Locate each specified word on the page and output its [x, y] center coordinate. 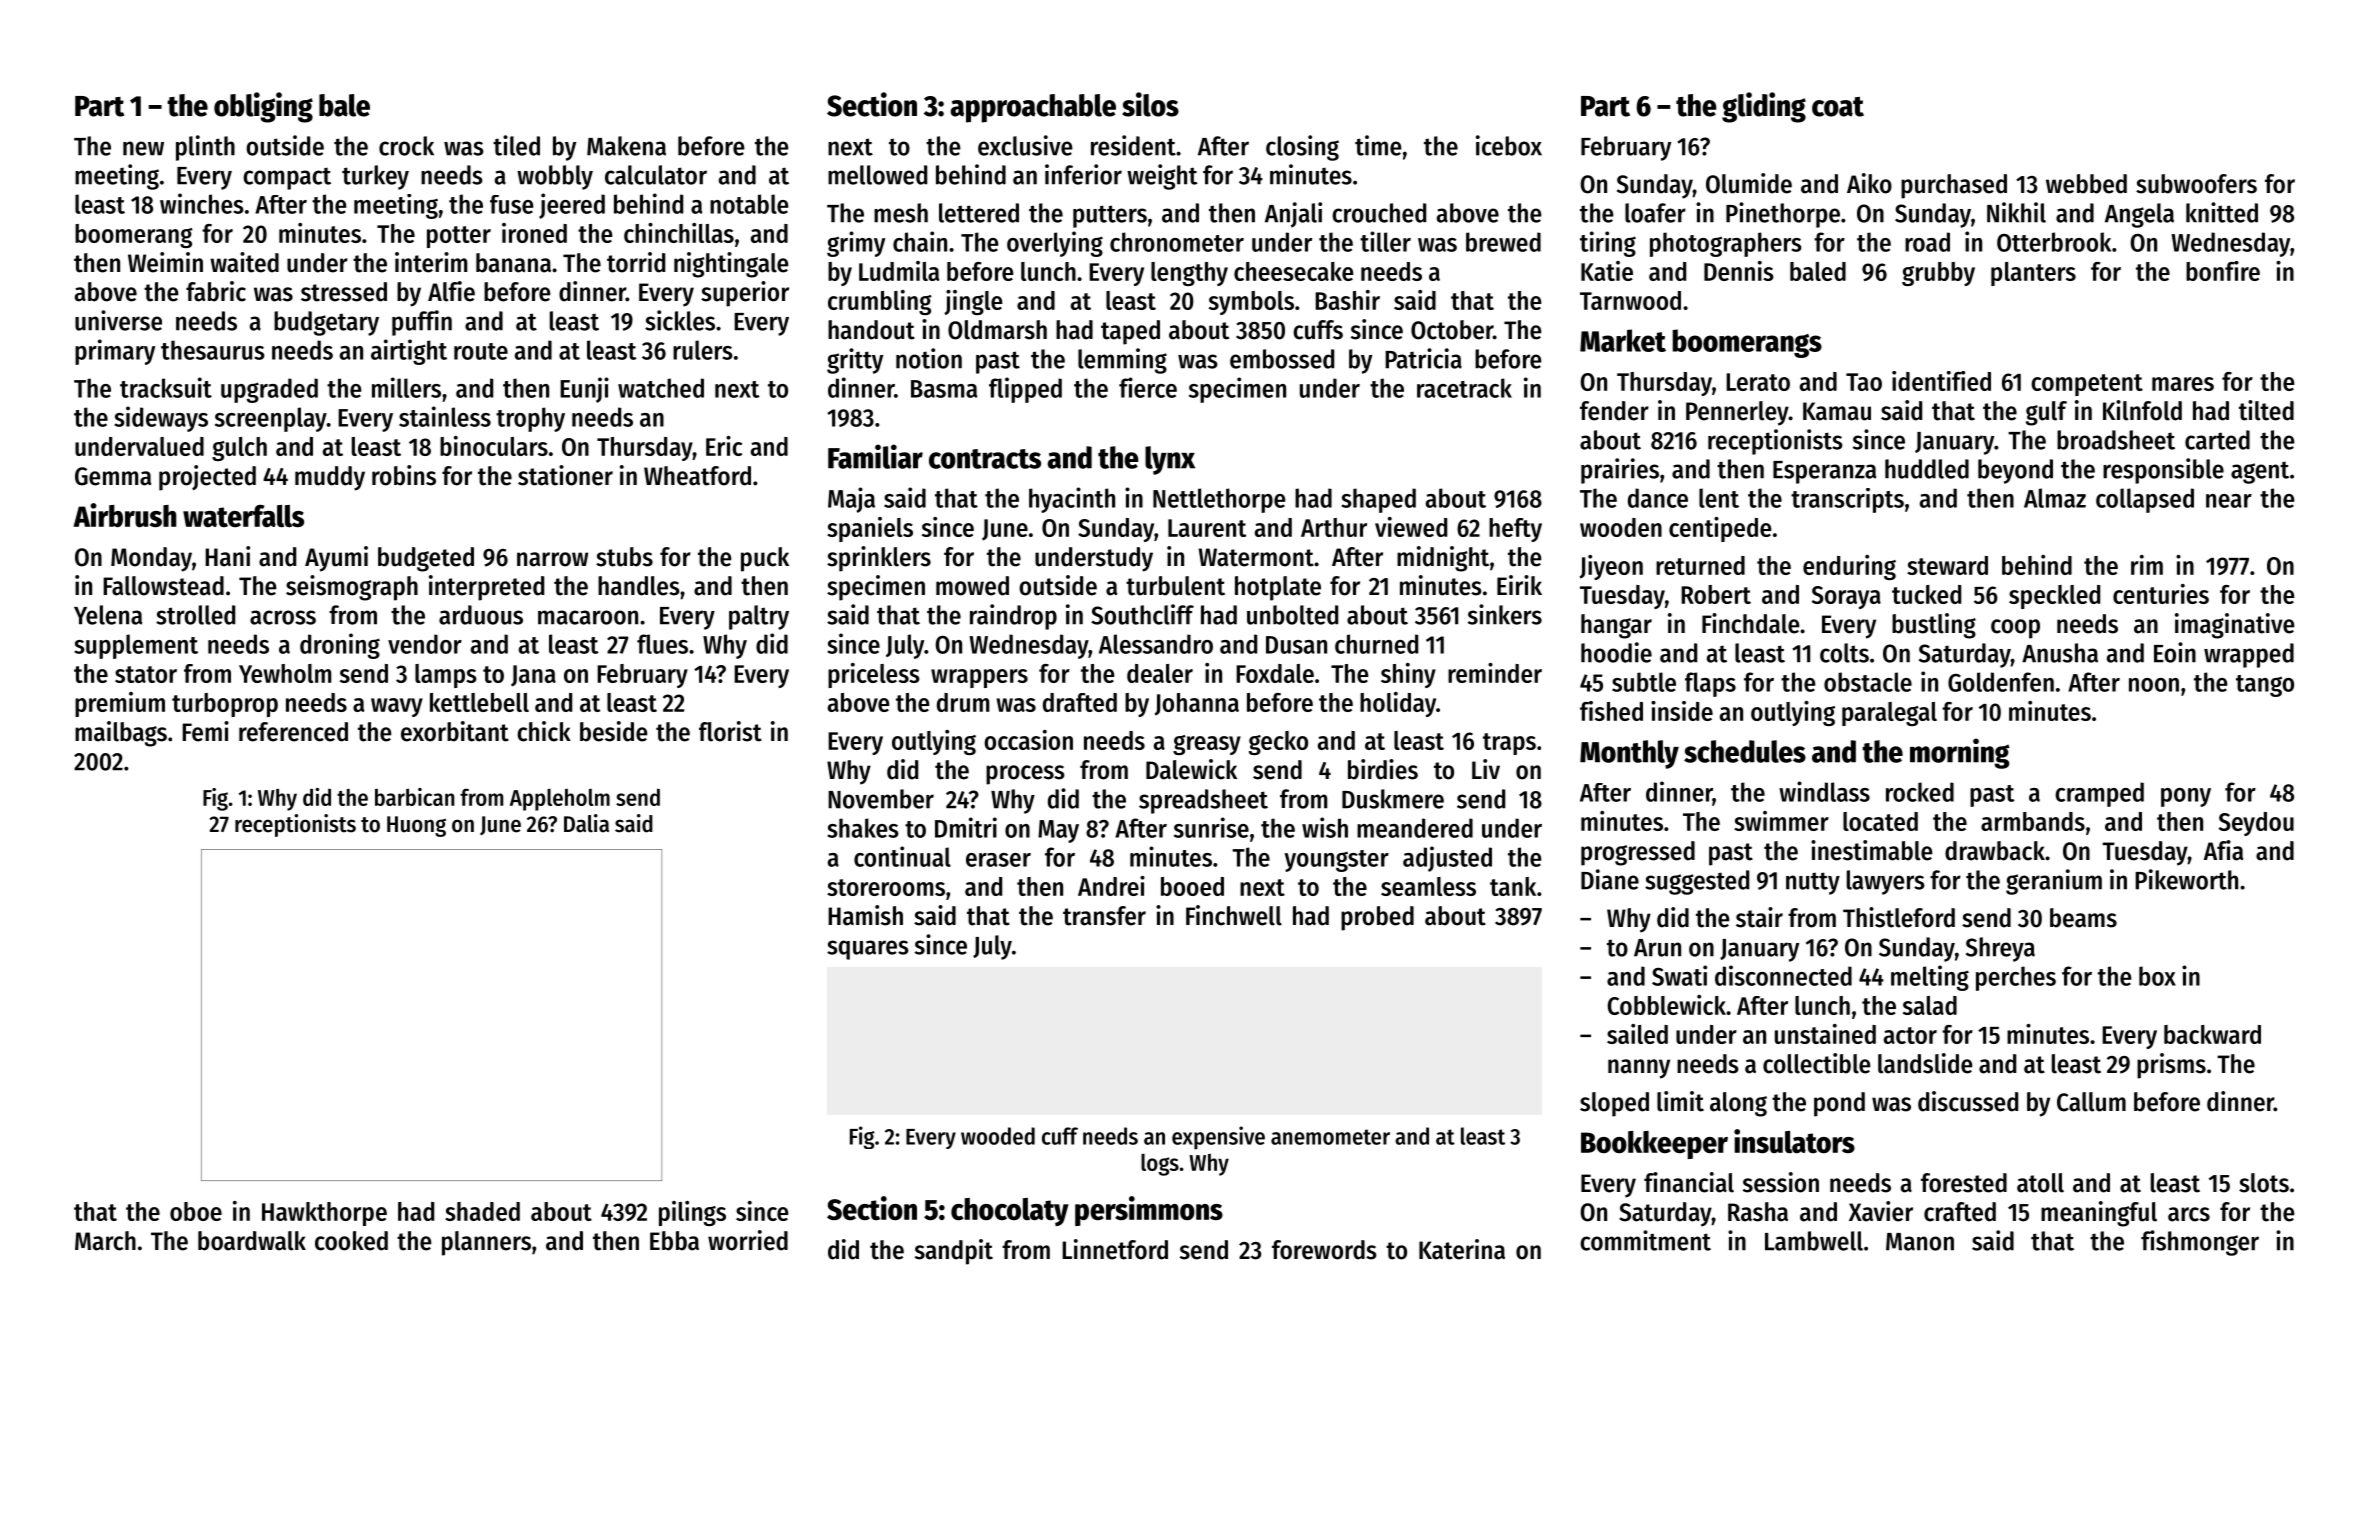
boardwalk [252, 1241]
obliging [263, 107]
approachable [1033, 108]
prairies [1620, 471]
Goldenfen [2001, 682]
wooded [998, 1136]
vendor [425, 644]
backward [2212, 1034]
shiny [1408, 675]
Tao [1864, 382]
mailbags [121, 734]
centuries [2161, 594]
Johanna [1197, 704]
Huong [416, 826]
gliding [1764, 107]
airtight [409, 352]
